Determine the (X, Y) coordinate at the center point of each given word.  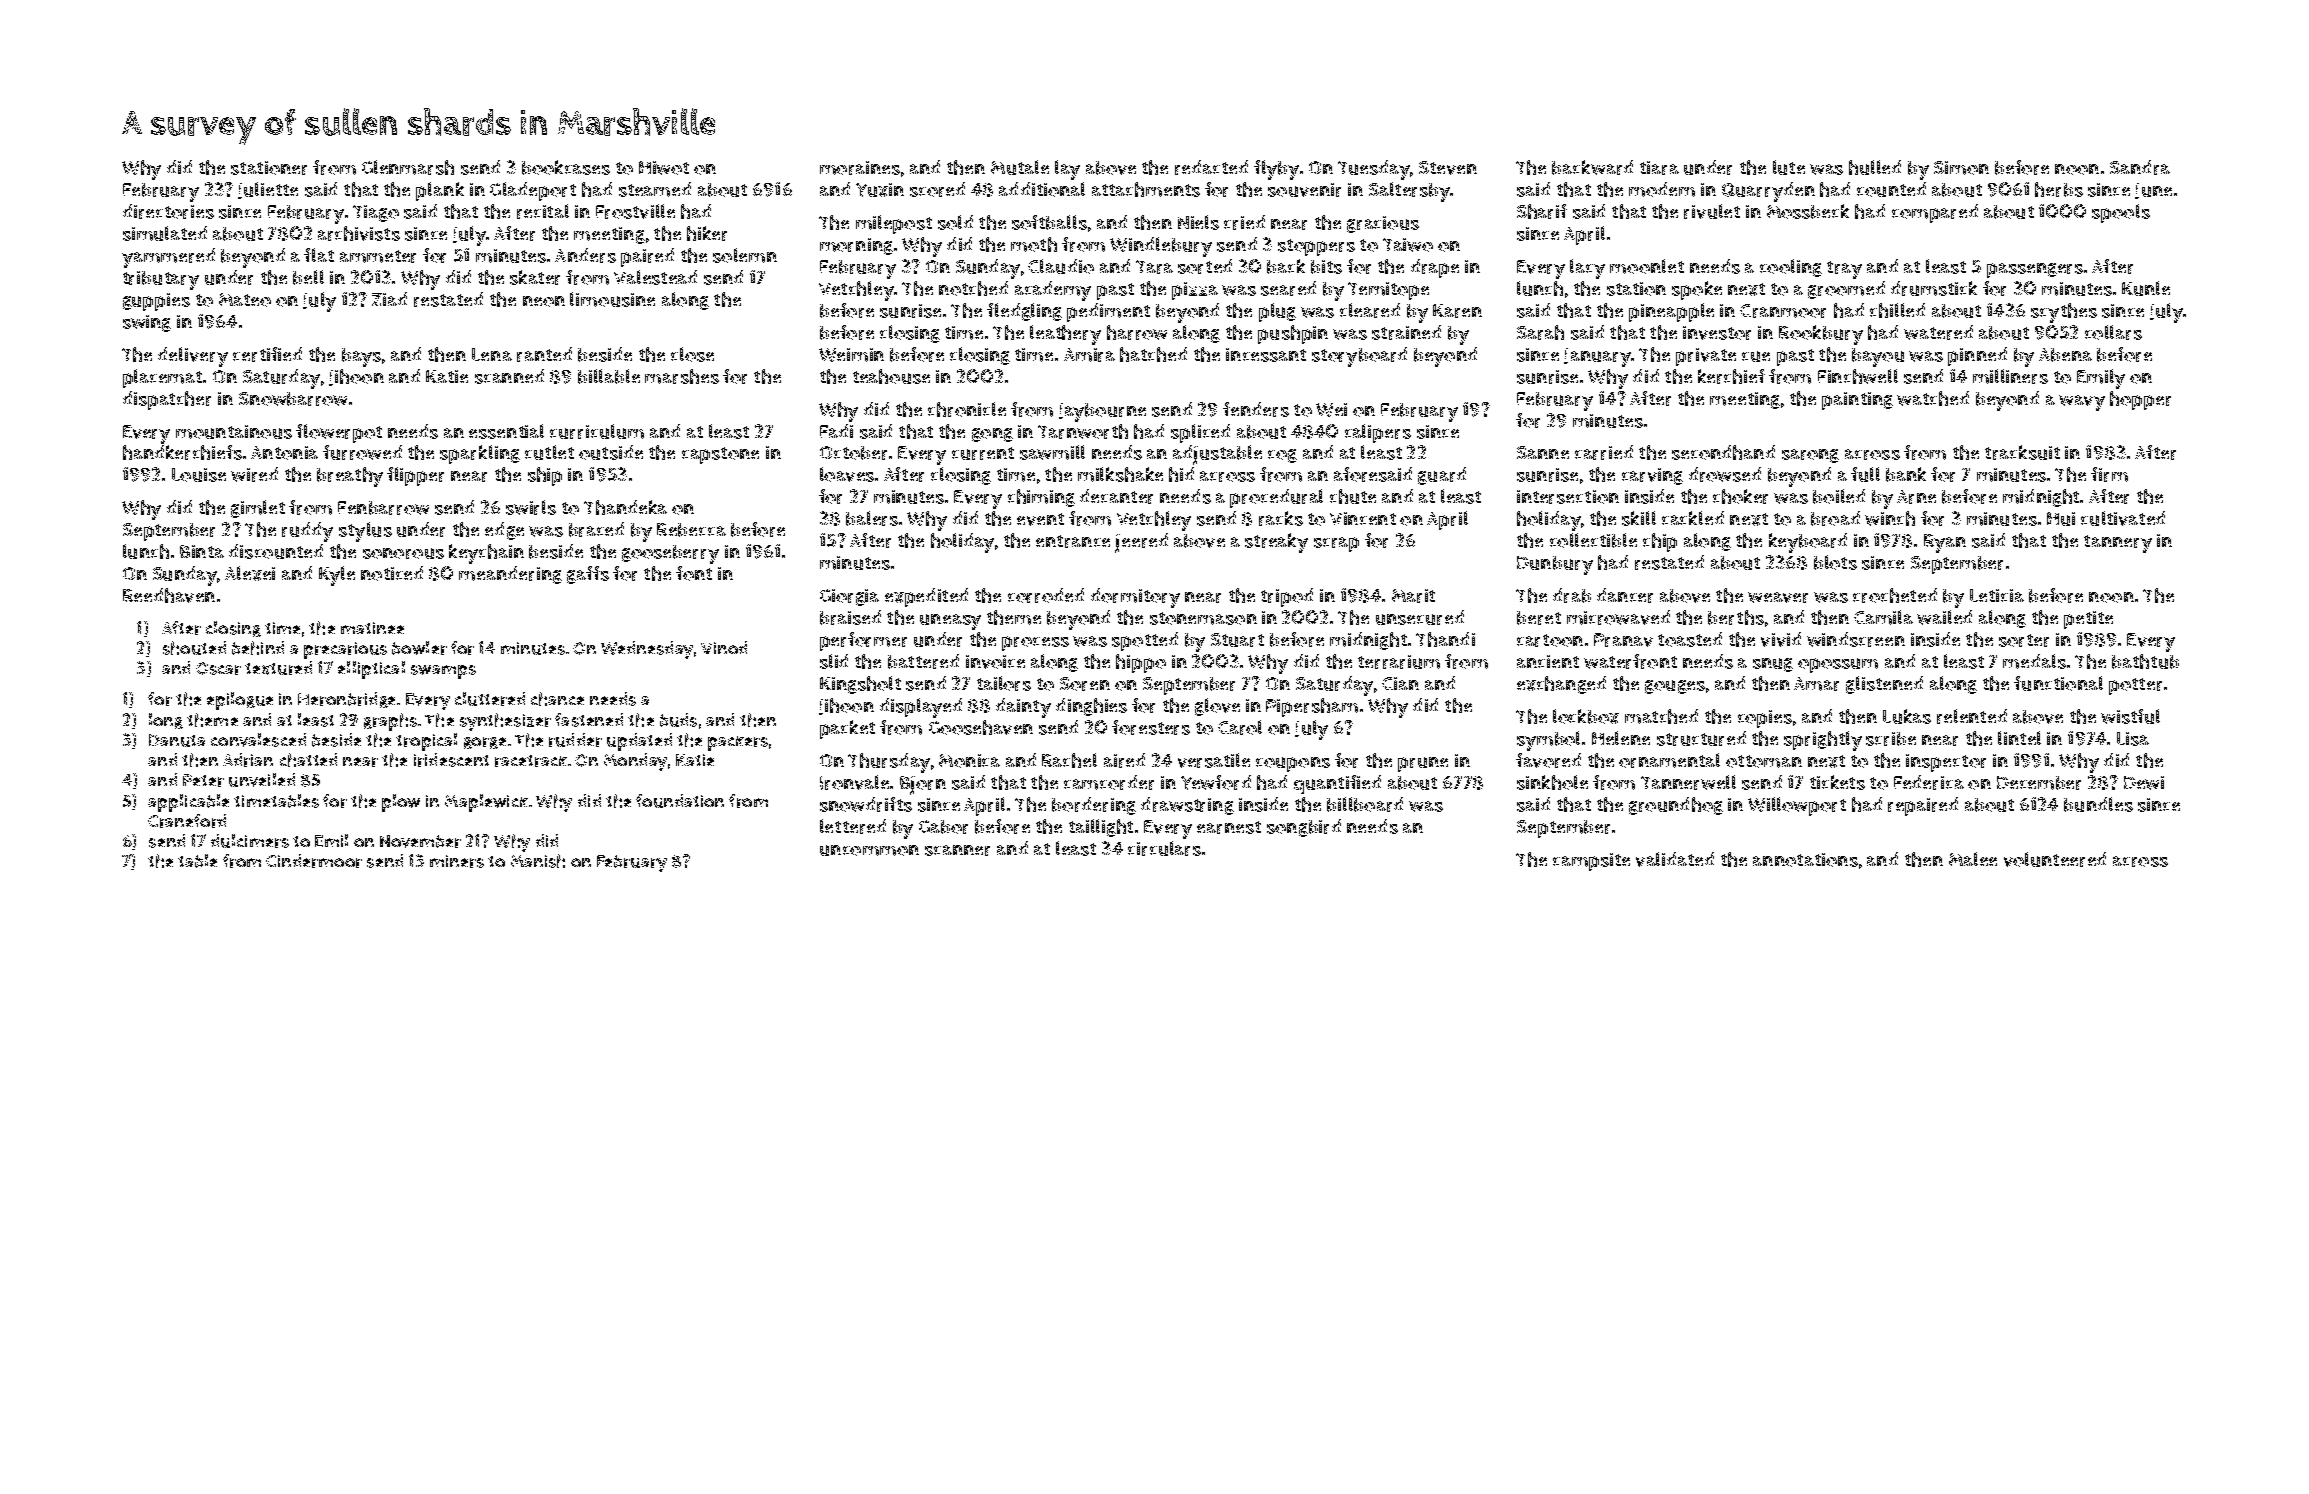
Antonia (284, 453)
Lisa (2133, 739)
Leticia (1997, 595)
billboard (1365, 804)
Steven (1448, 168)
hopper (2140, 400)
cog (1282, 456)
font (694, 573)
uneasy (950, 622)
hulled (1875, 167)
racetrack (531, 761)
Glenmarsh (408, 167)
